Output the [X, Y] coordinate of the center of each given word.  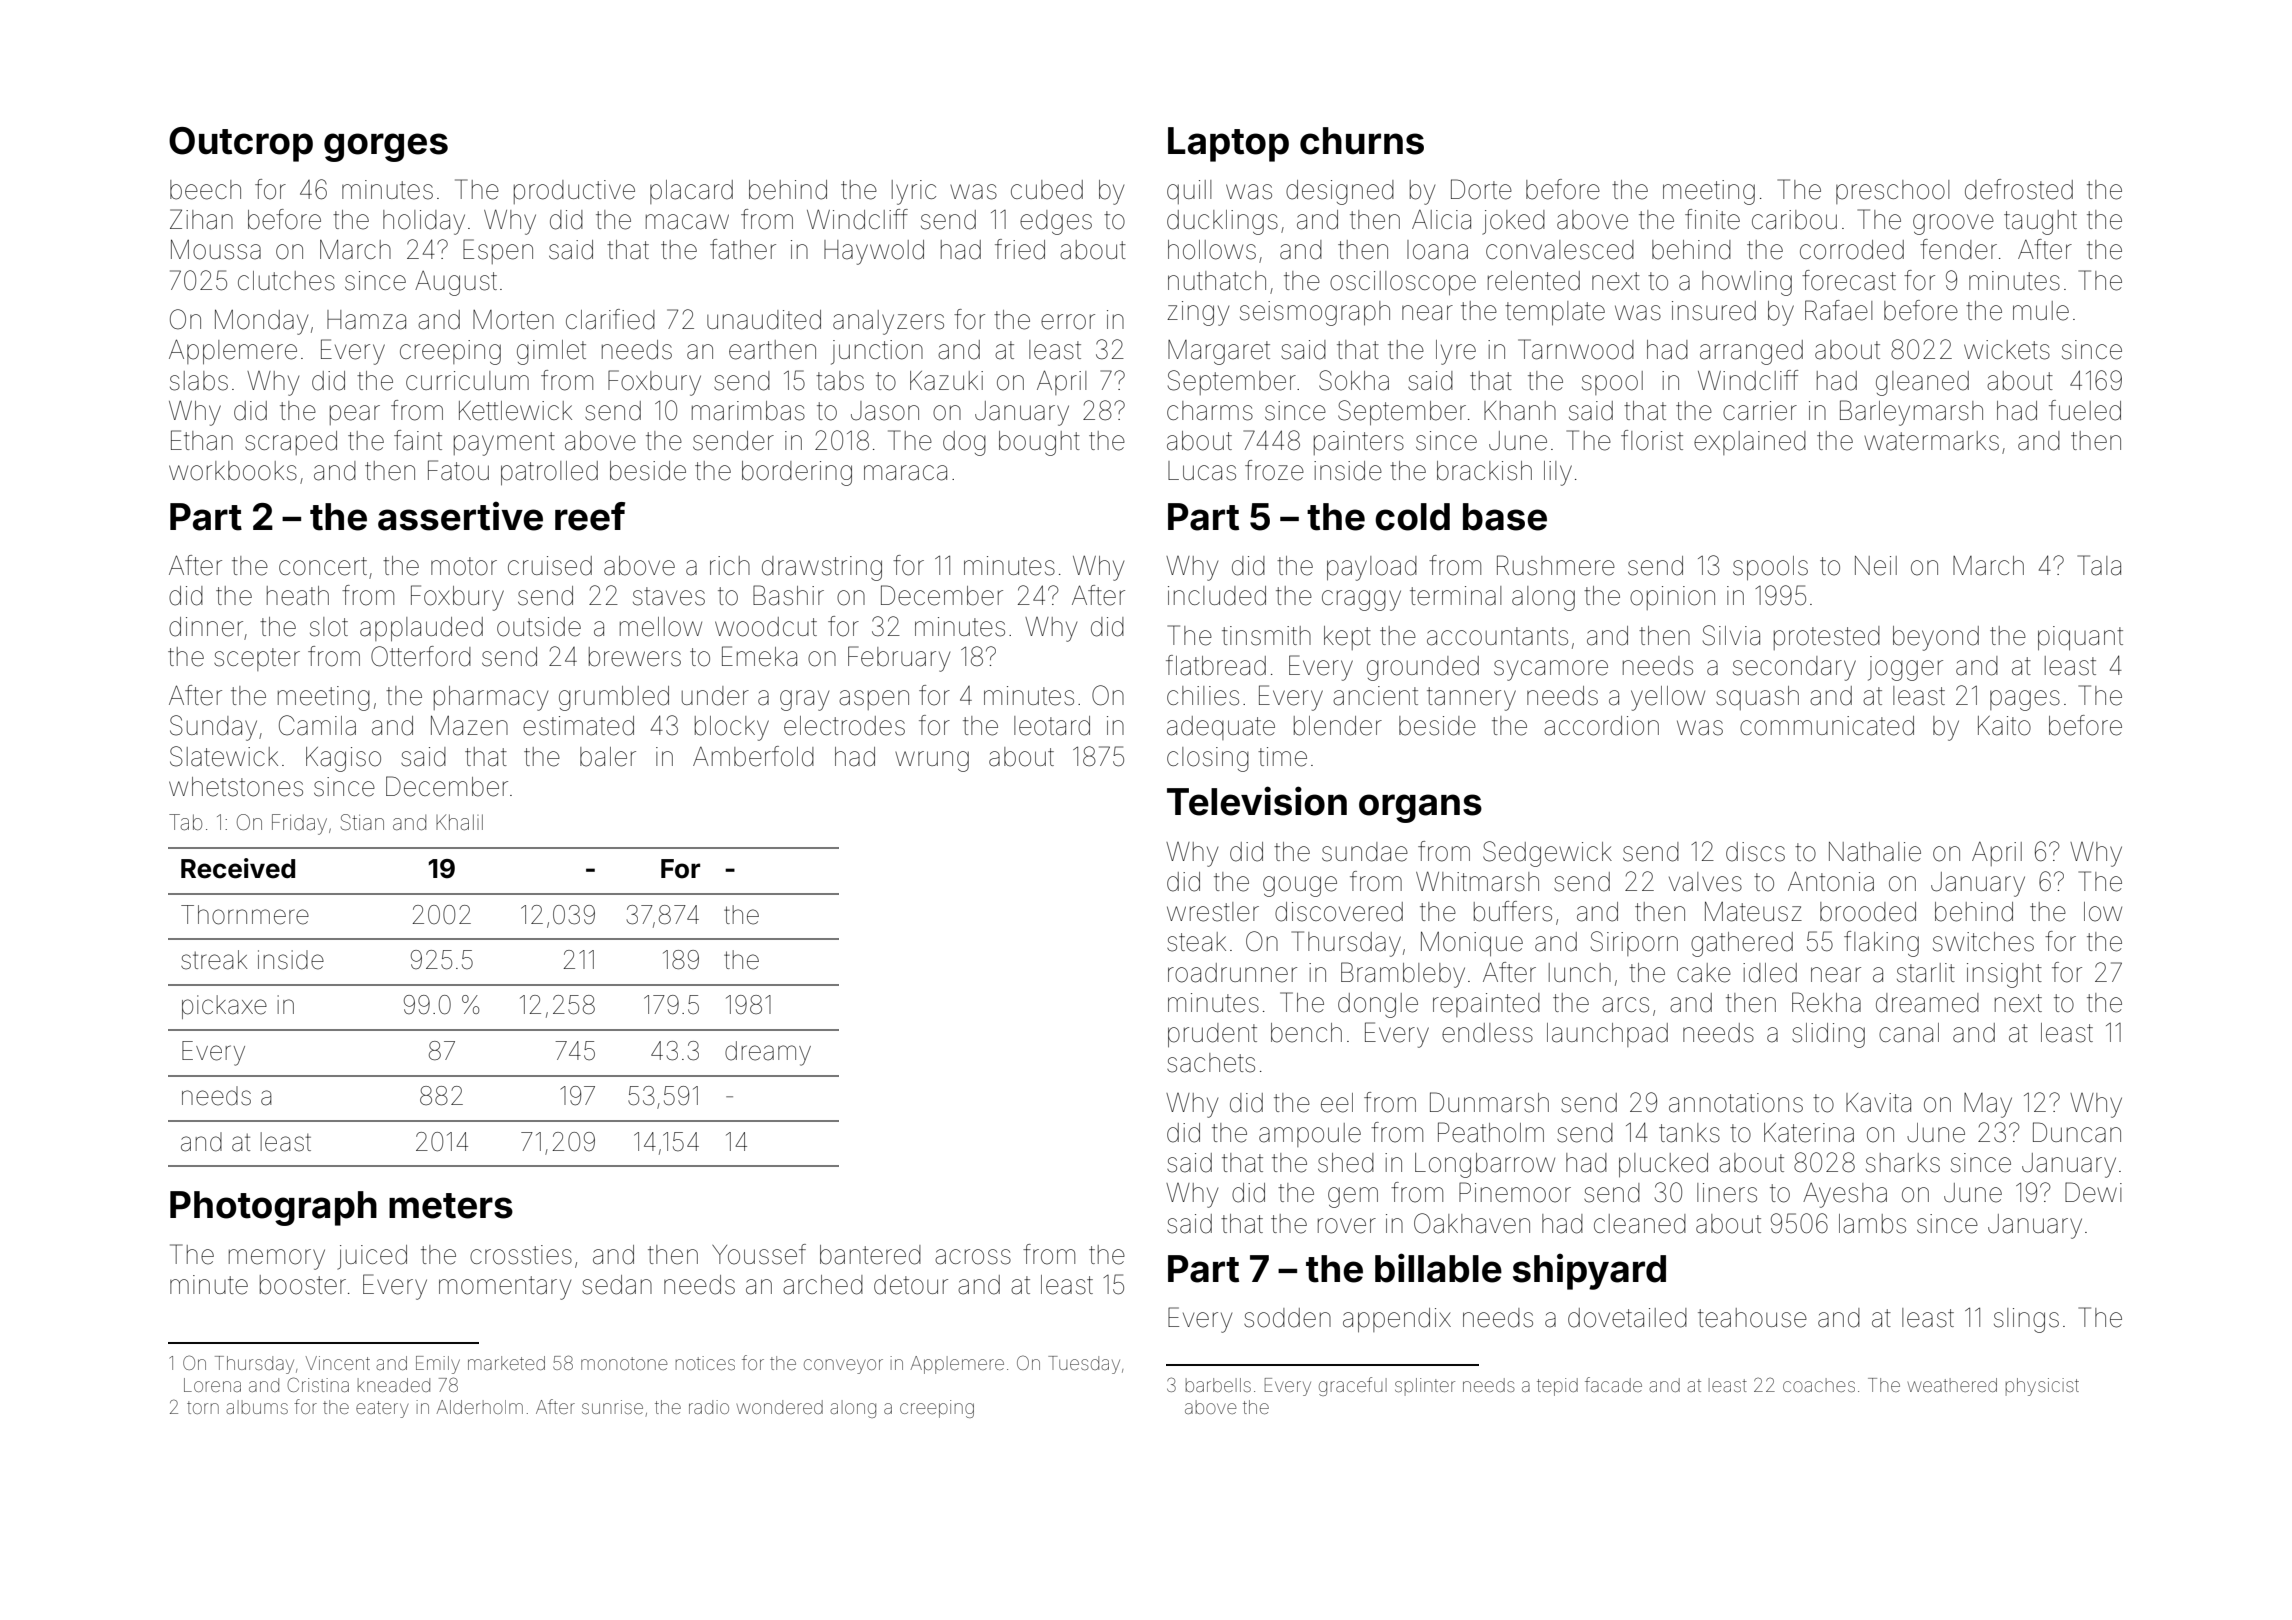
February [899, 659]
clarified [610, 319]
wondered [780, 1407]
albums [257, 1407]
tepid [1557, 1387]
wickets [2007, 350]
